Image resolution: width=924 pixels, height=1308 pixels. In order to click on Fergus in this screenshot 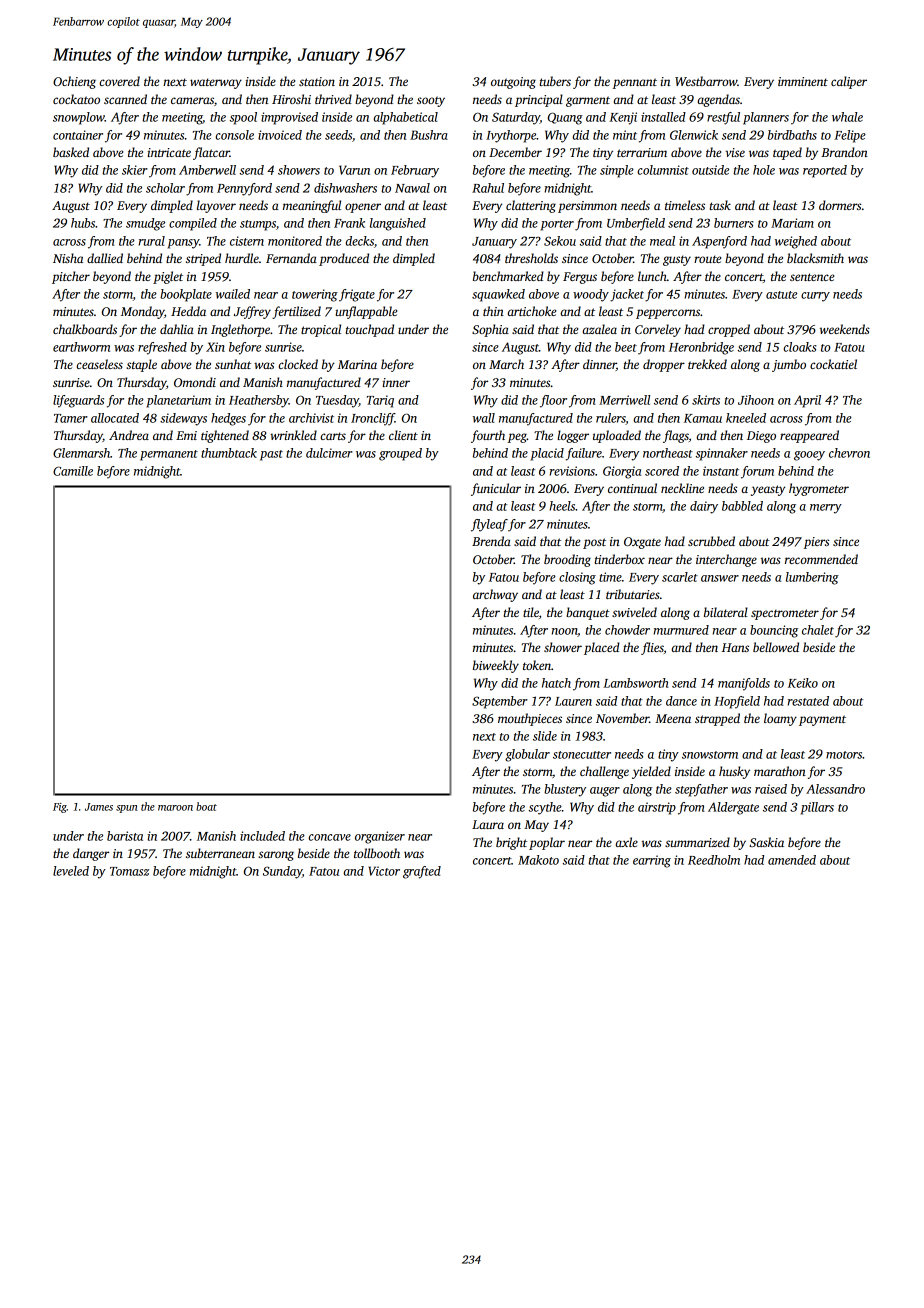, I will do `click(580, 278)`.
